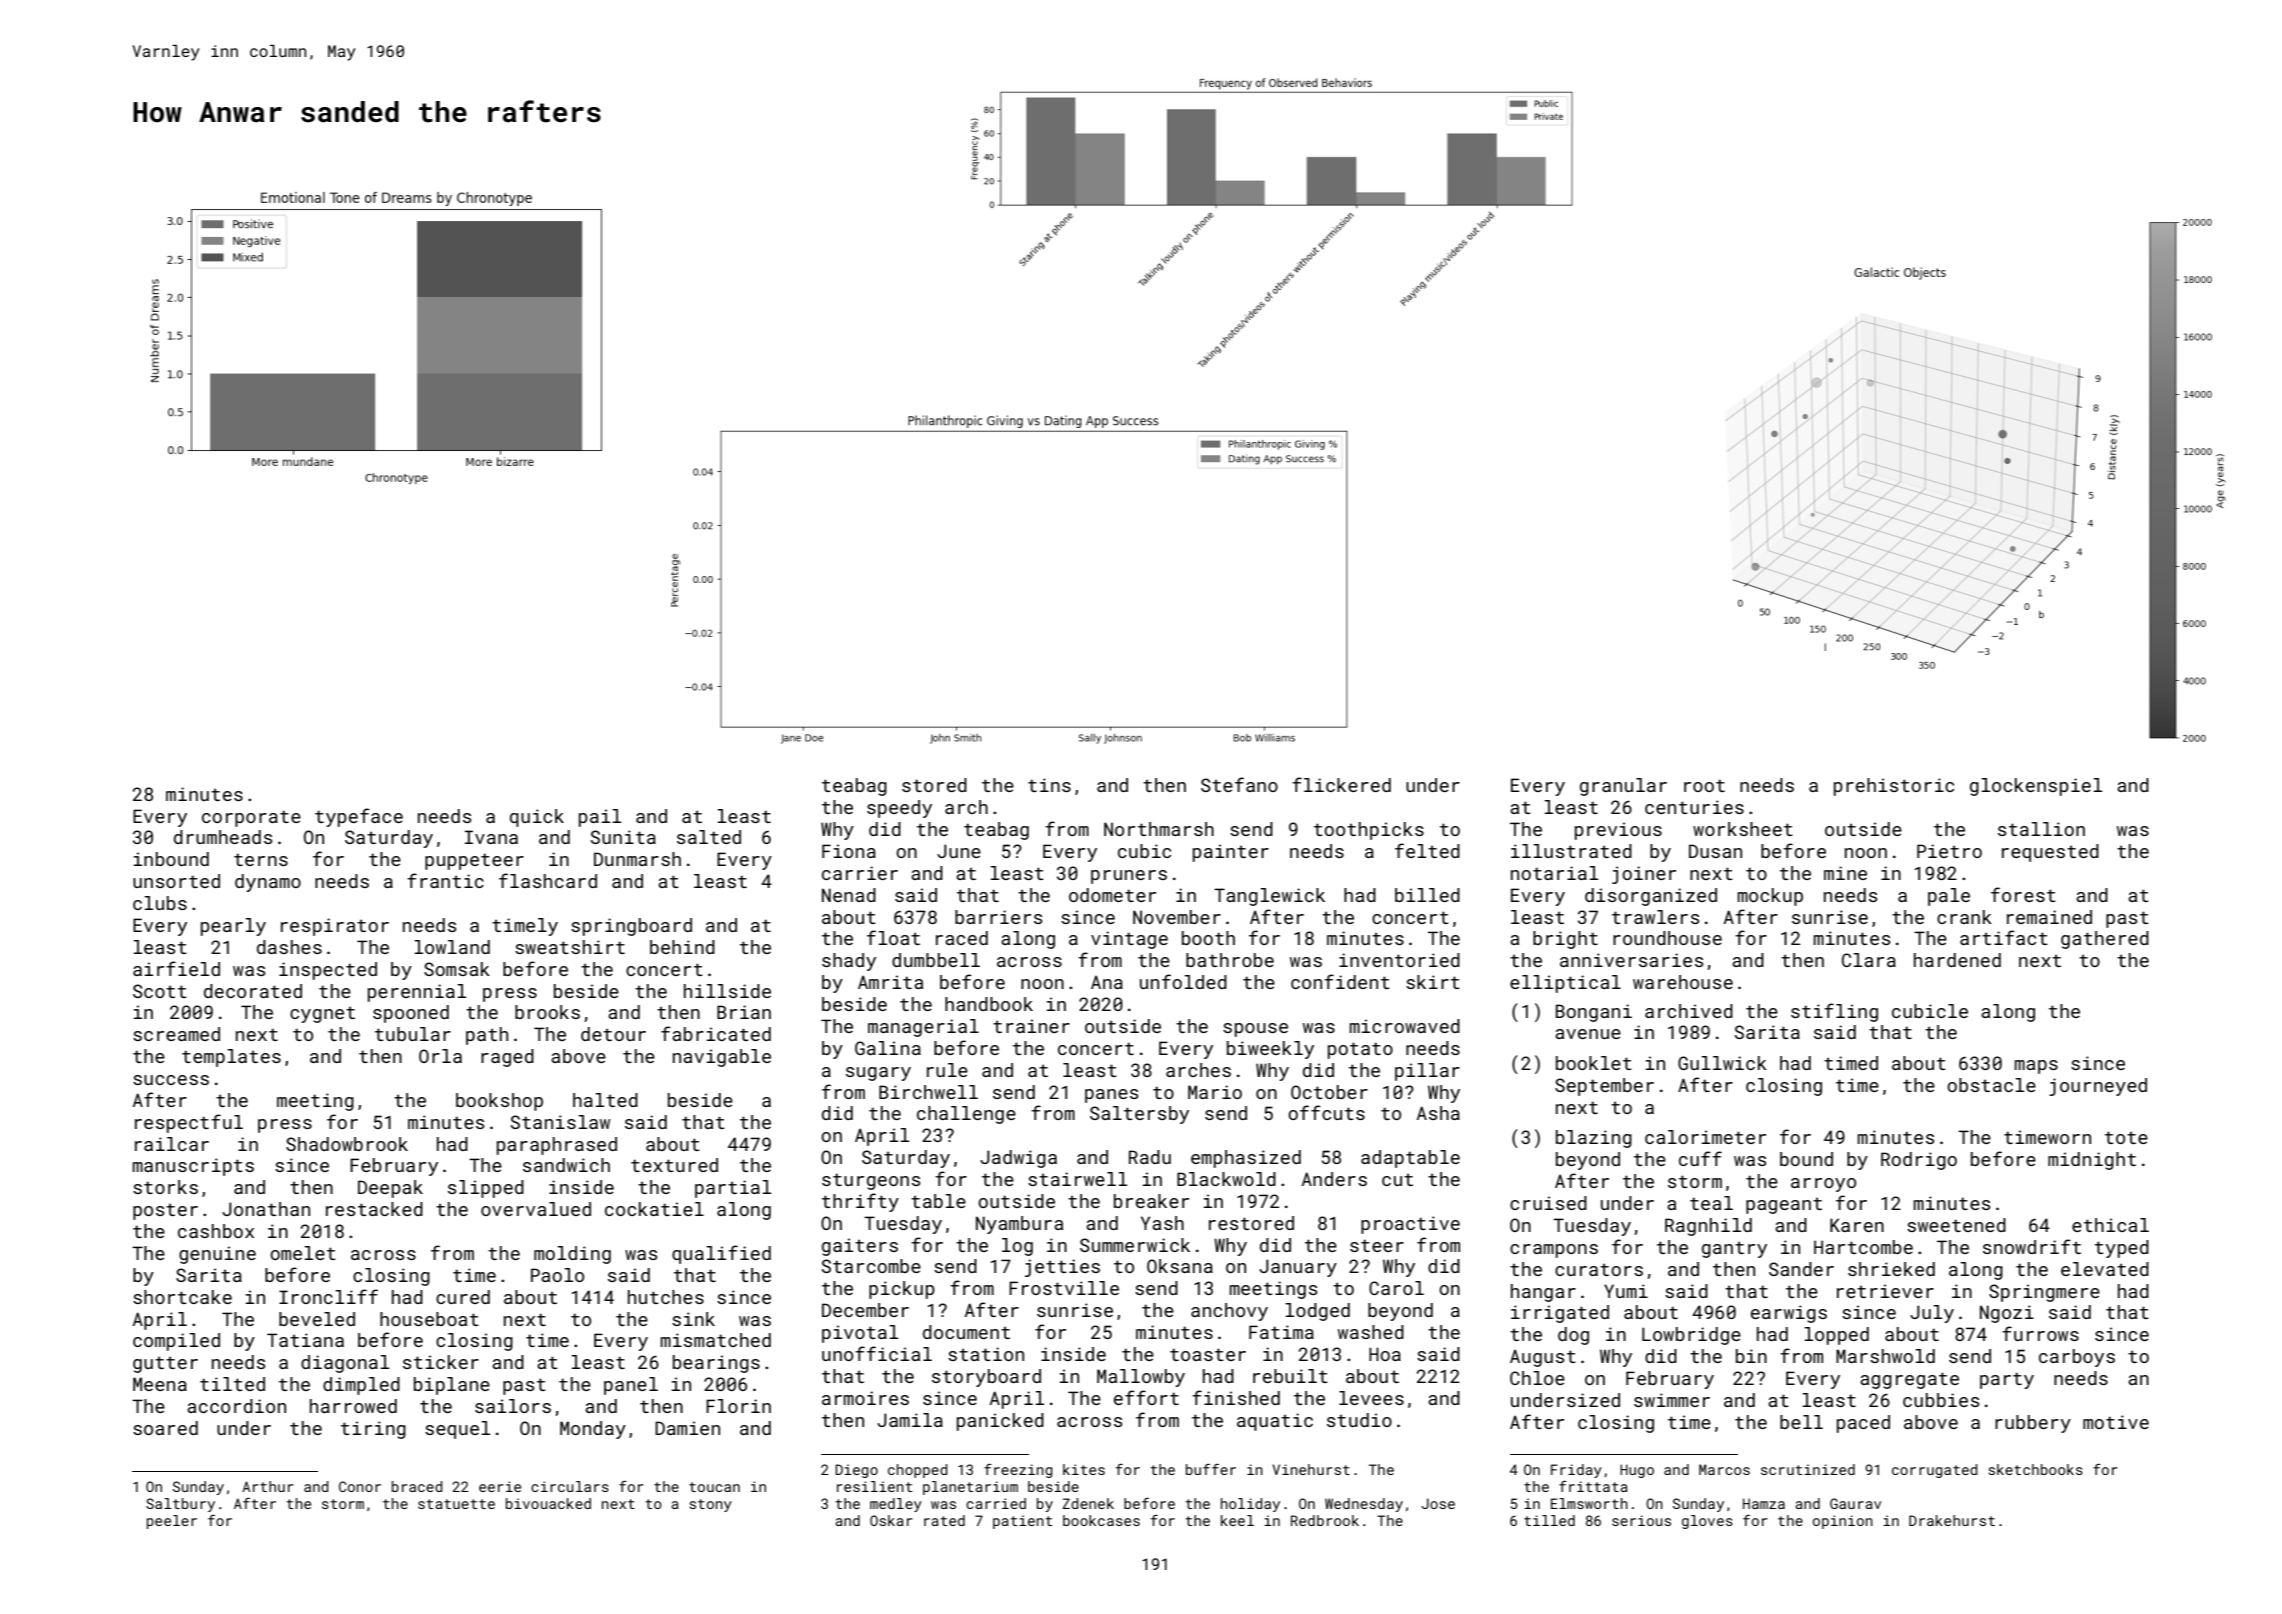 The width and height of the image is (2282, 1614). Describe the element at coordinates (1270, 1050) in the image. I see `biweekly` at that location.
